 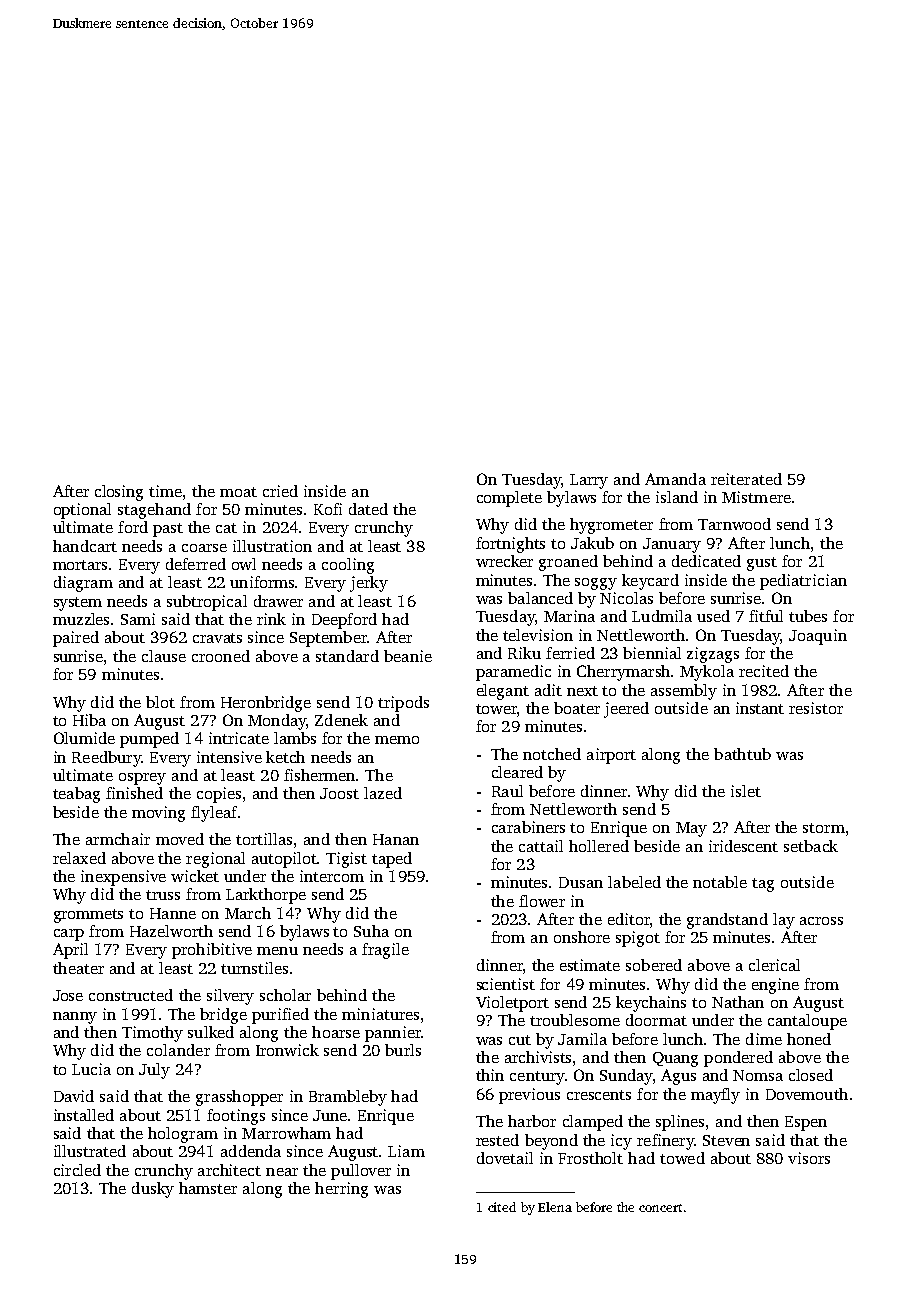 I want to click on across, so click(x=821, y=921).
